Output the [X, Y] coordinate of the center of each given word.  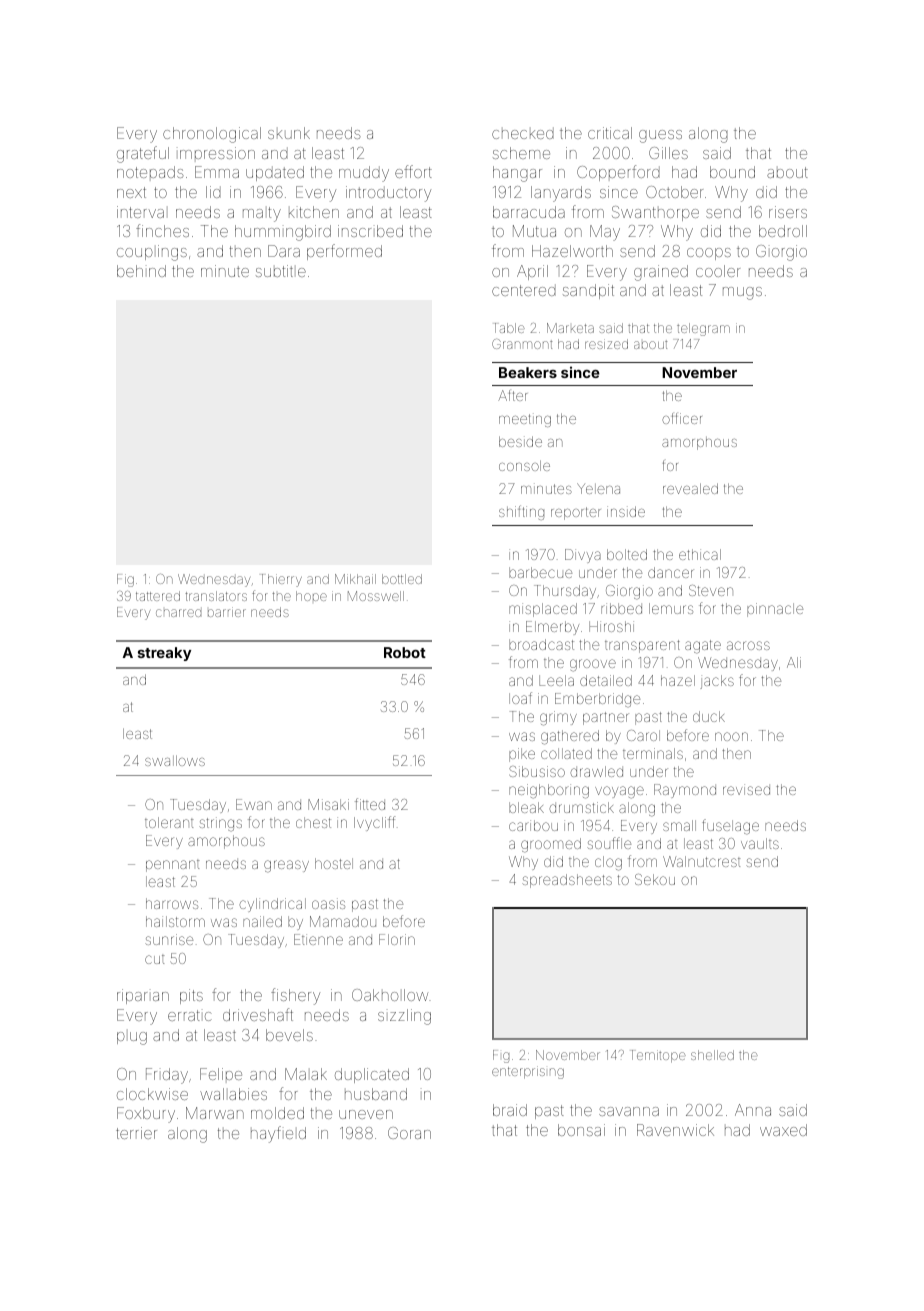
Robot [405, 652]
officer [682, 418]
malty [262, 214]
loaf [520, 698]
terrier [136, 1133]
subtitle [281, 271]
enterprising [528, 1072]
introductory [388, 194]
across [748, 645]
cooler [718, 271]
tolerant [169, 822]
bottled [402, 579]
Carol [643, 735]
